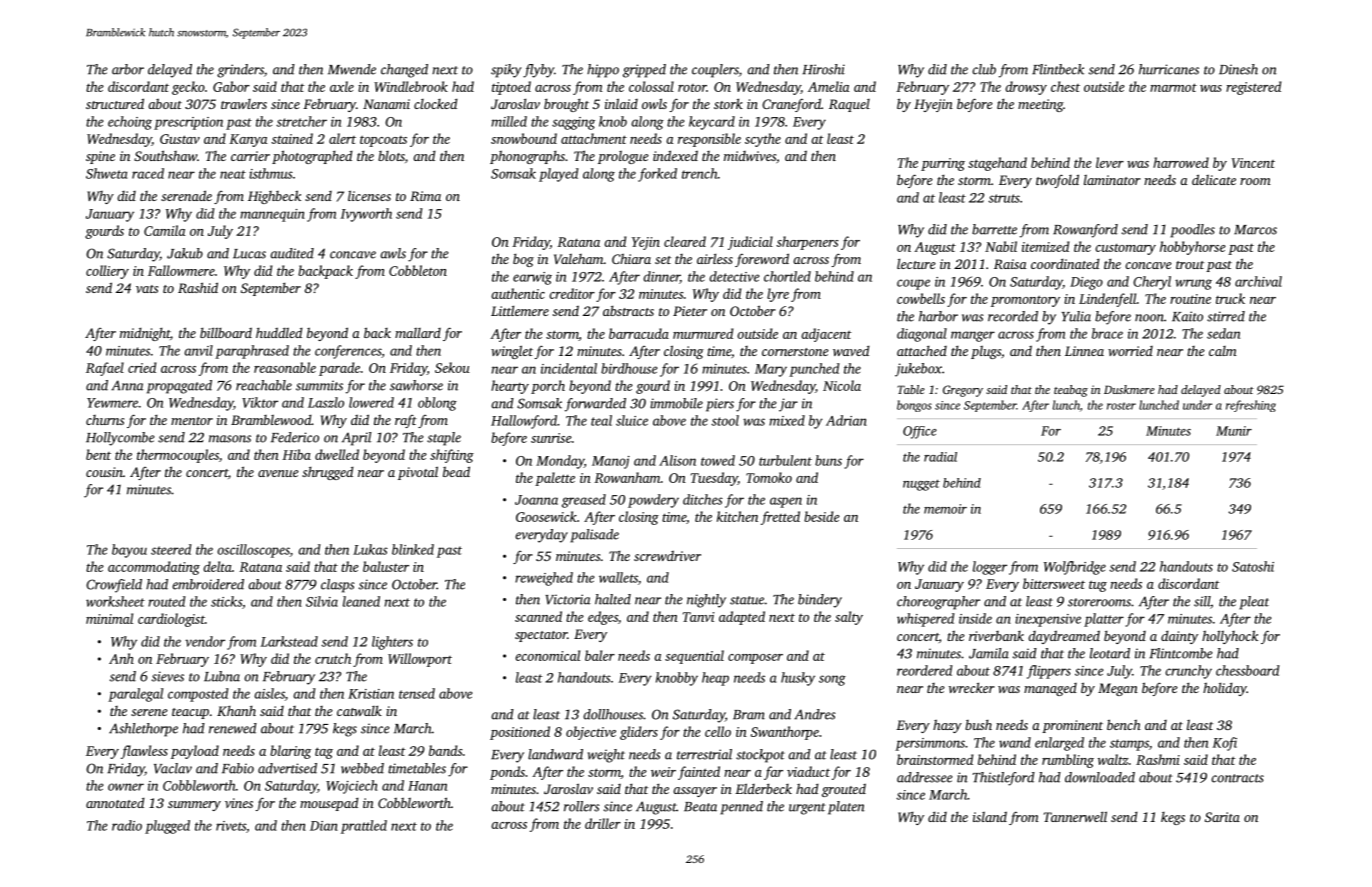 Image resolution: width=1372 pixels, height=887 pixels. What do you see at coordinates (1234, 431) in the screenshot?
I see `Munir` at bounding box center [1234, 431].
